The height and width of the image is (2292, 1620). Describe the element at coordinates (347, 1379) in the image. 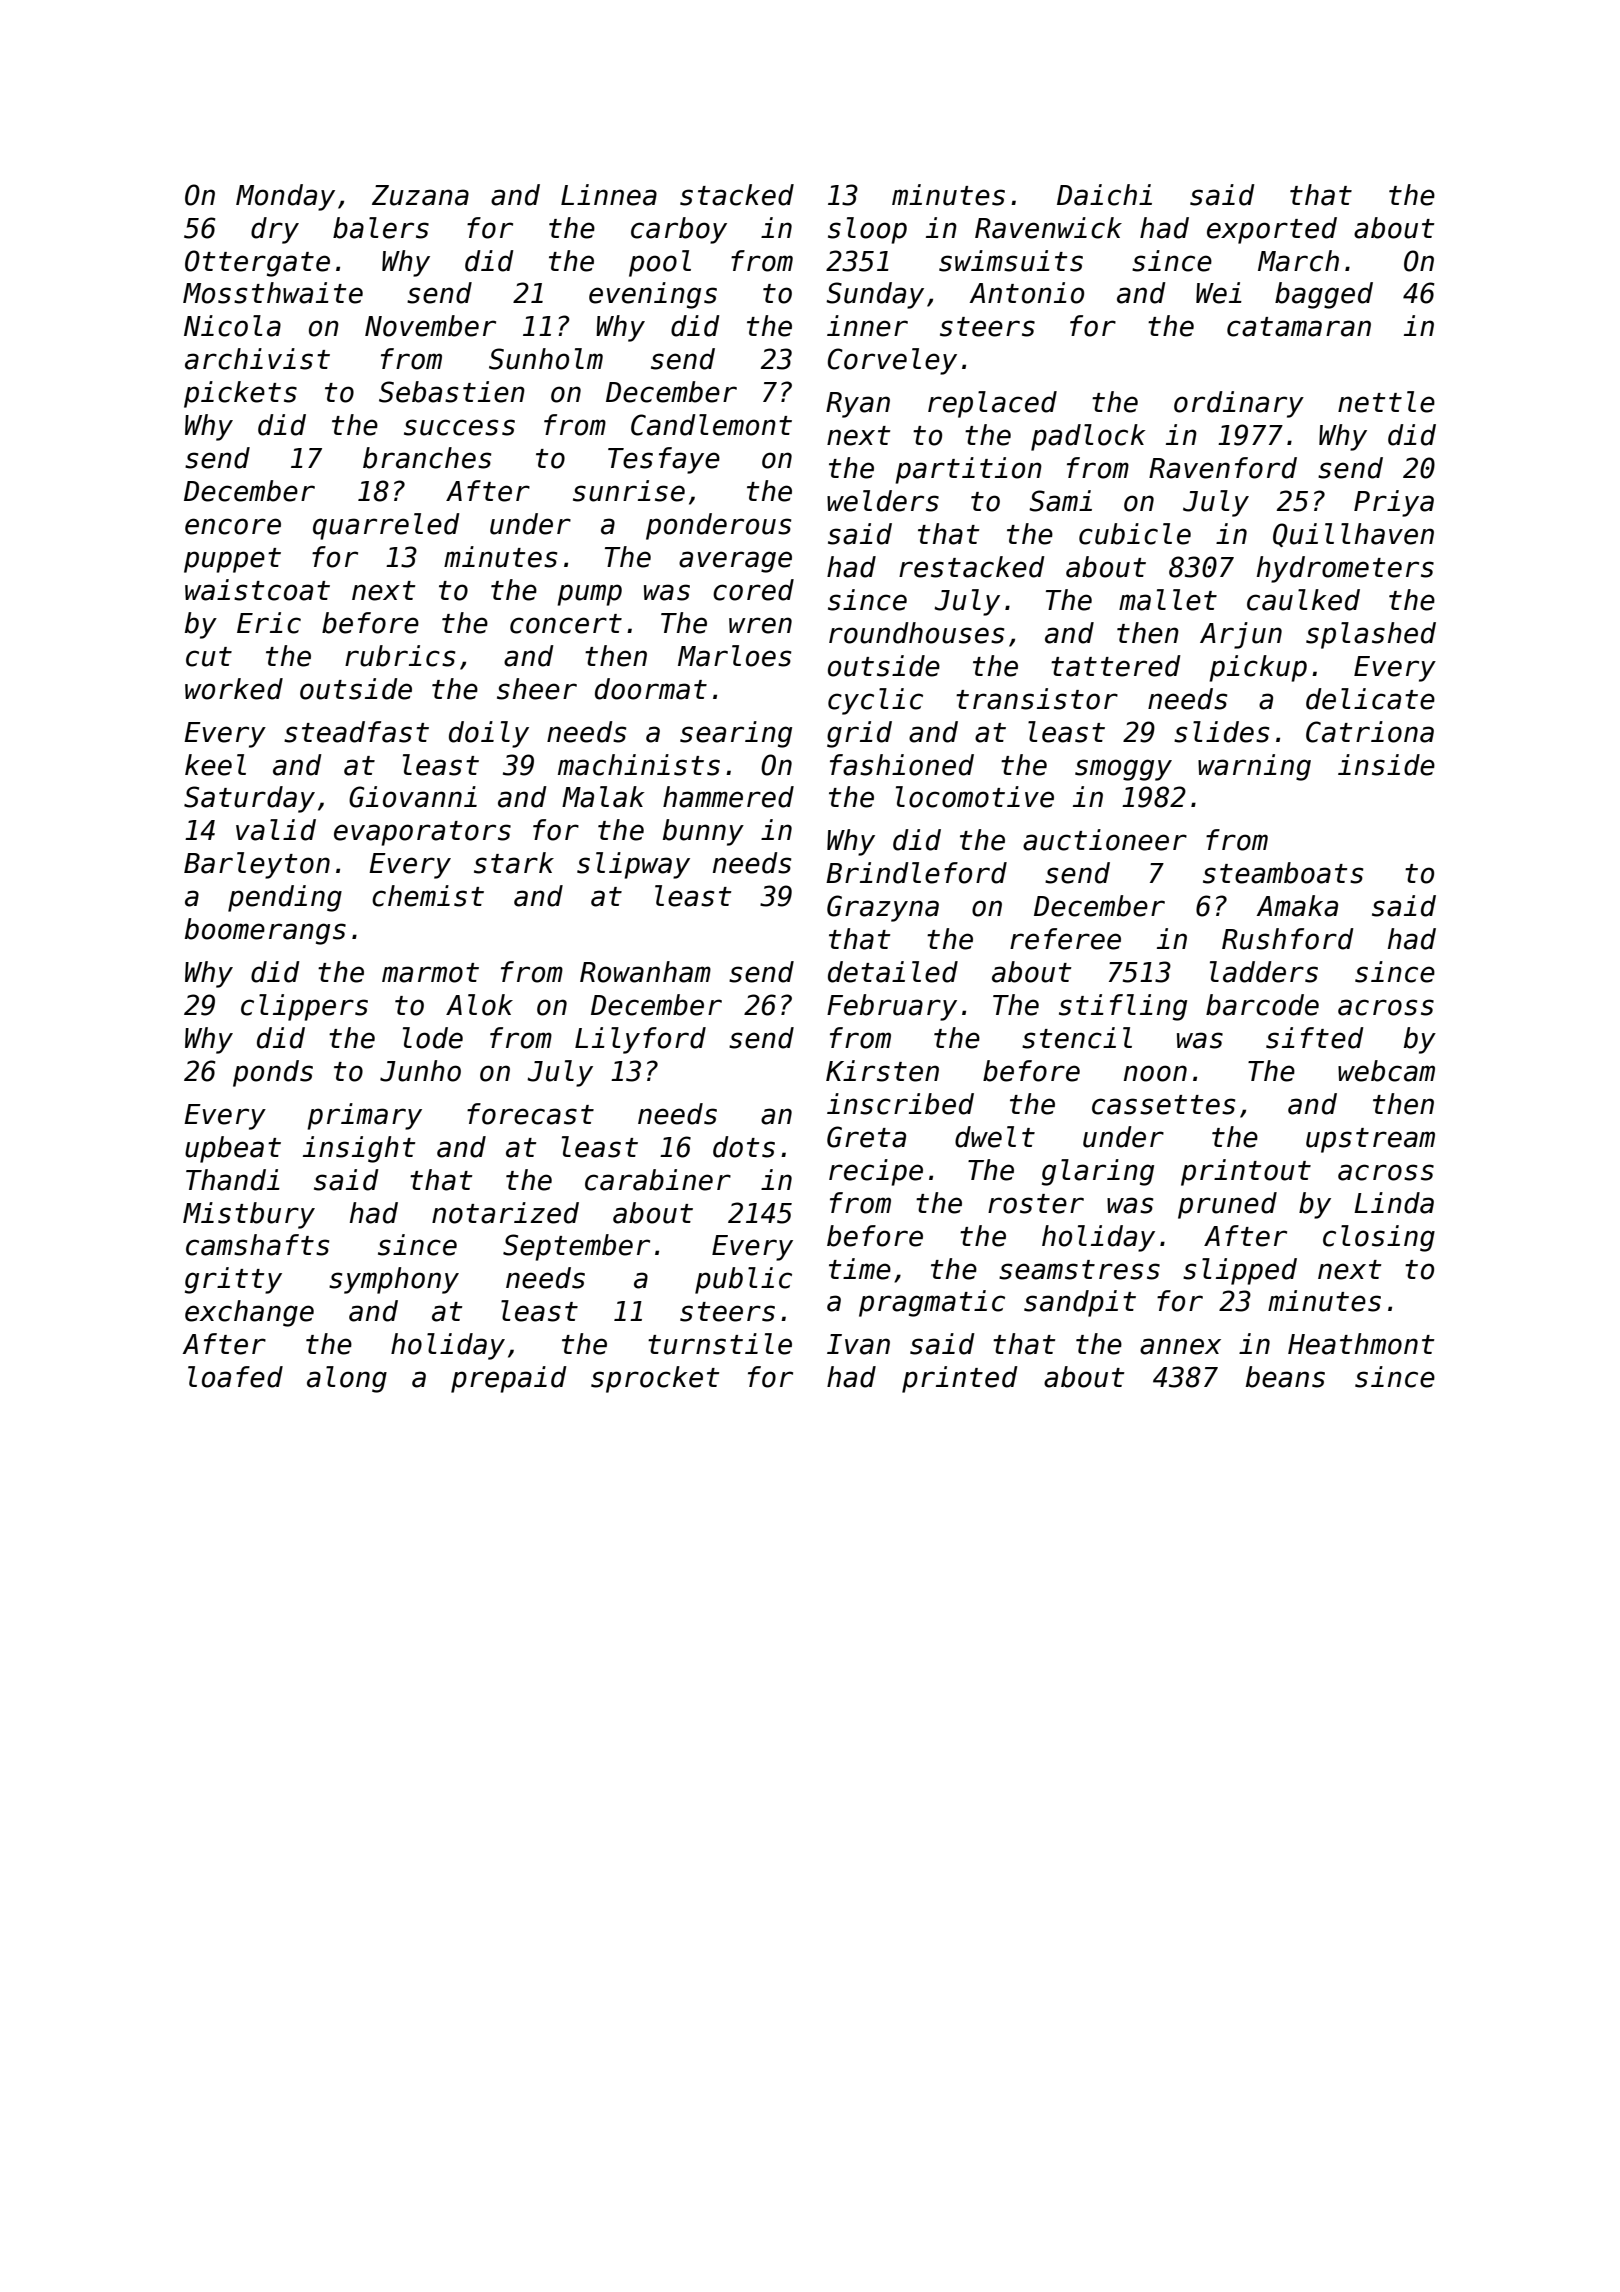

I see `along` at that location.
